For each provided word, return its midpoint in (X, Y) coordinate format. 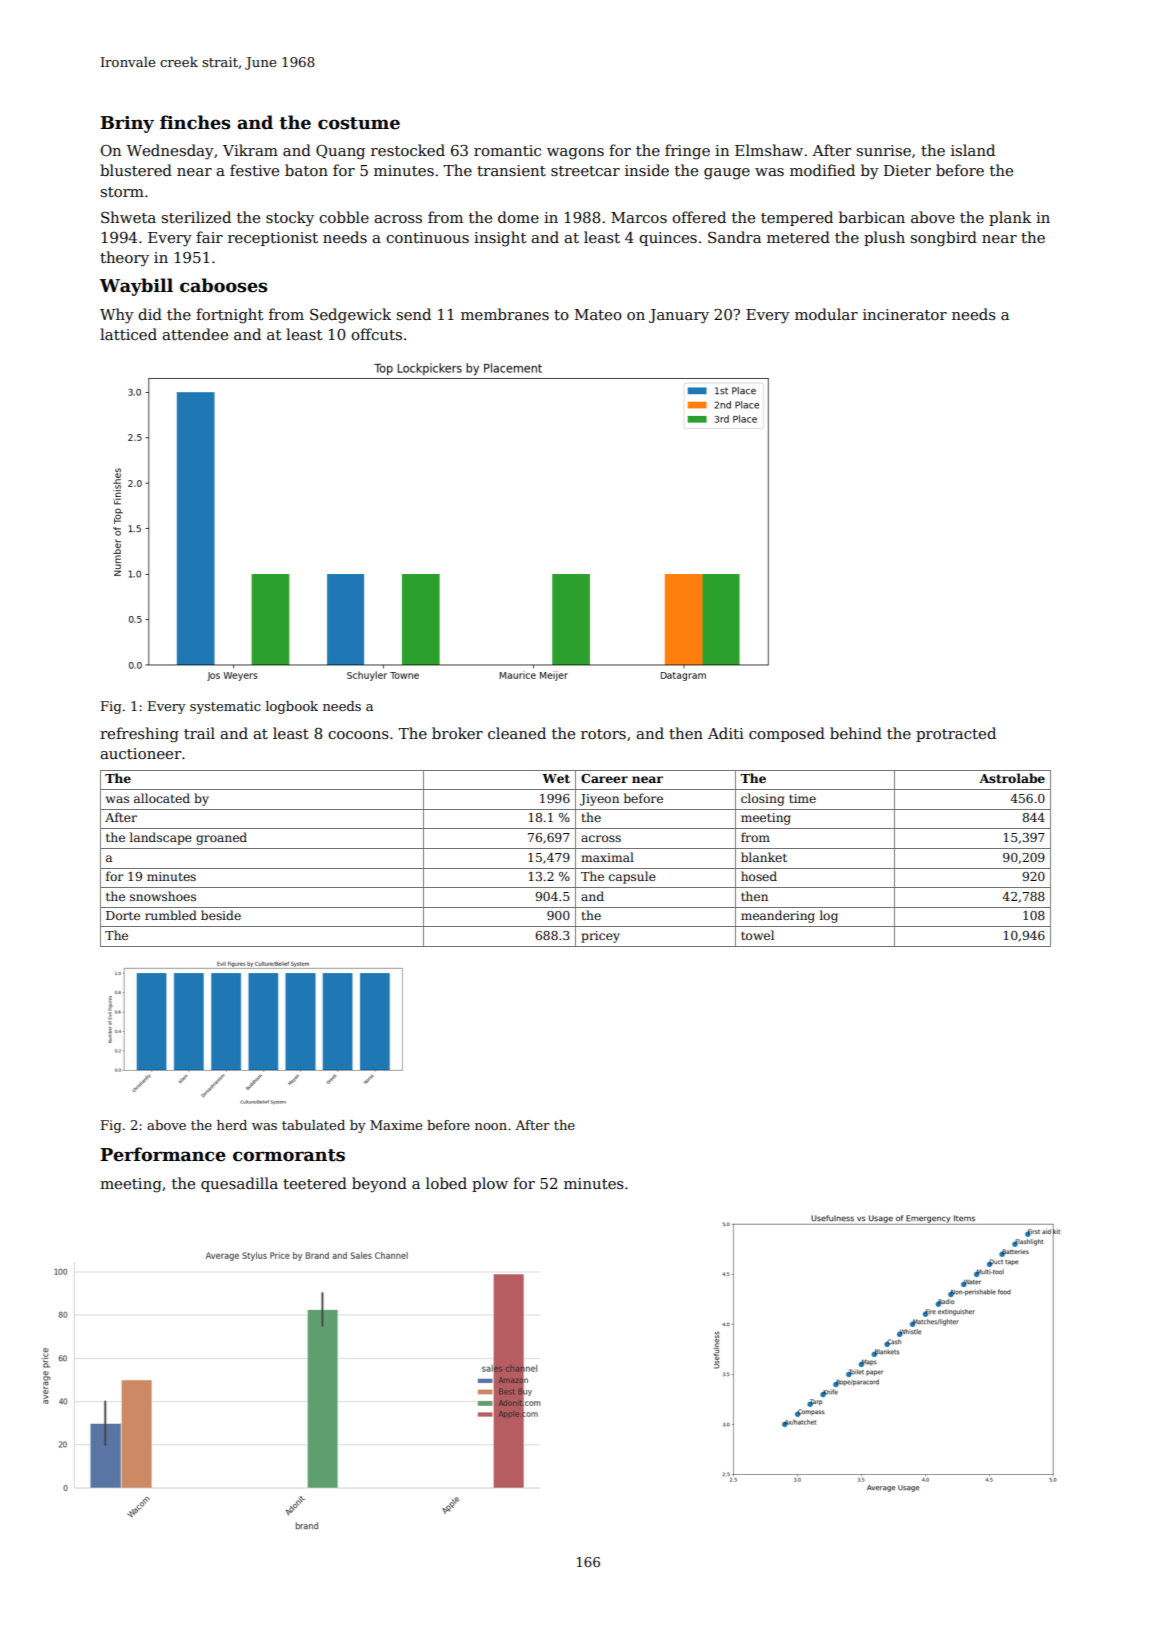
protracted (956, 734)
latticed (128, 334)
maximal (607, 857)
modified (822, 170)
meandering (778, 916)
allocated (162, 798)
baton (306, 170)
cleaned (517, 733)
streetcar (585, 171)
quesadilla (239, 1184)
